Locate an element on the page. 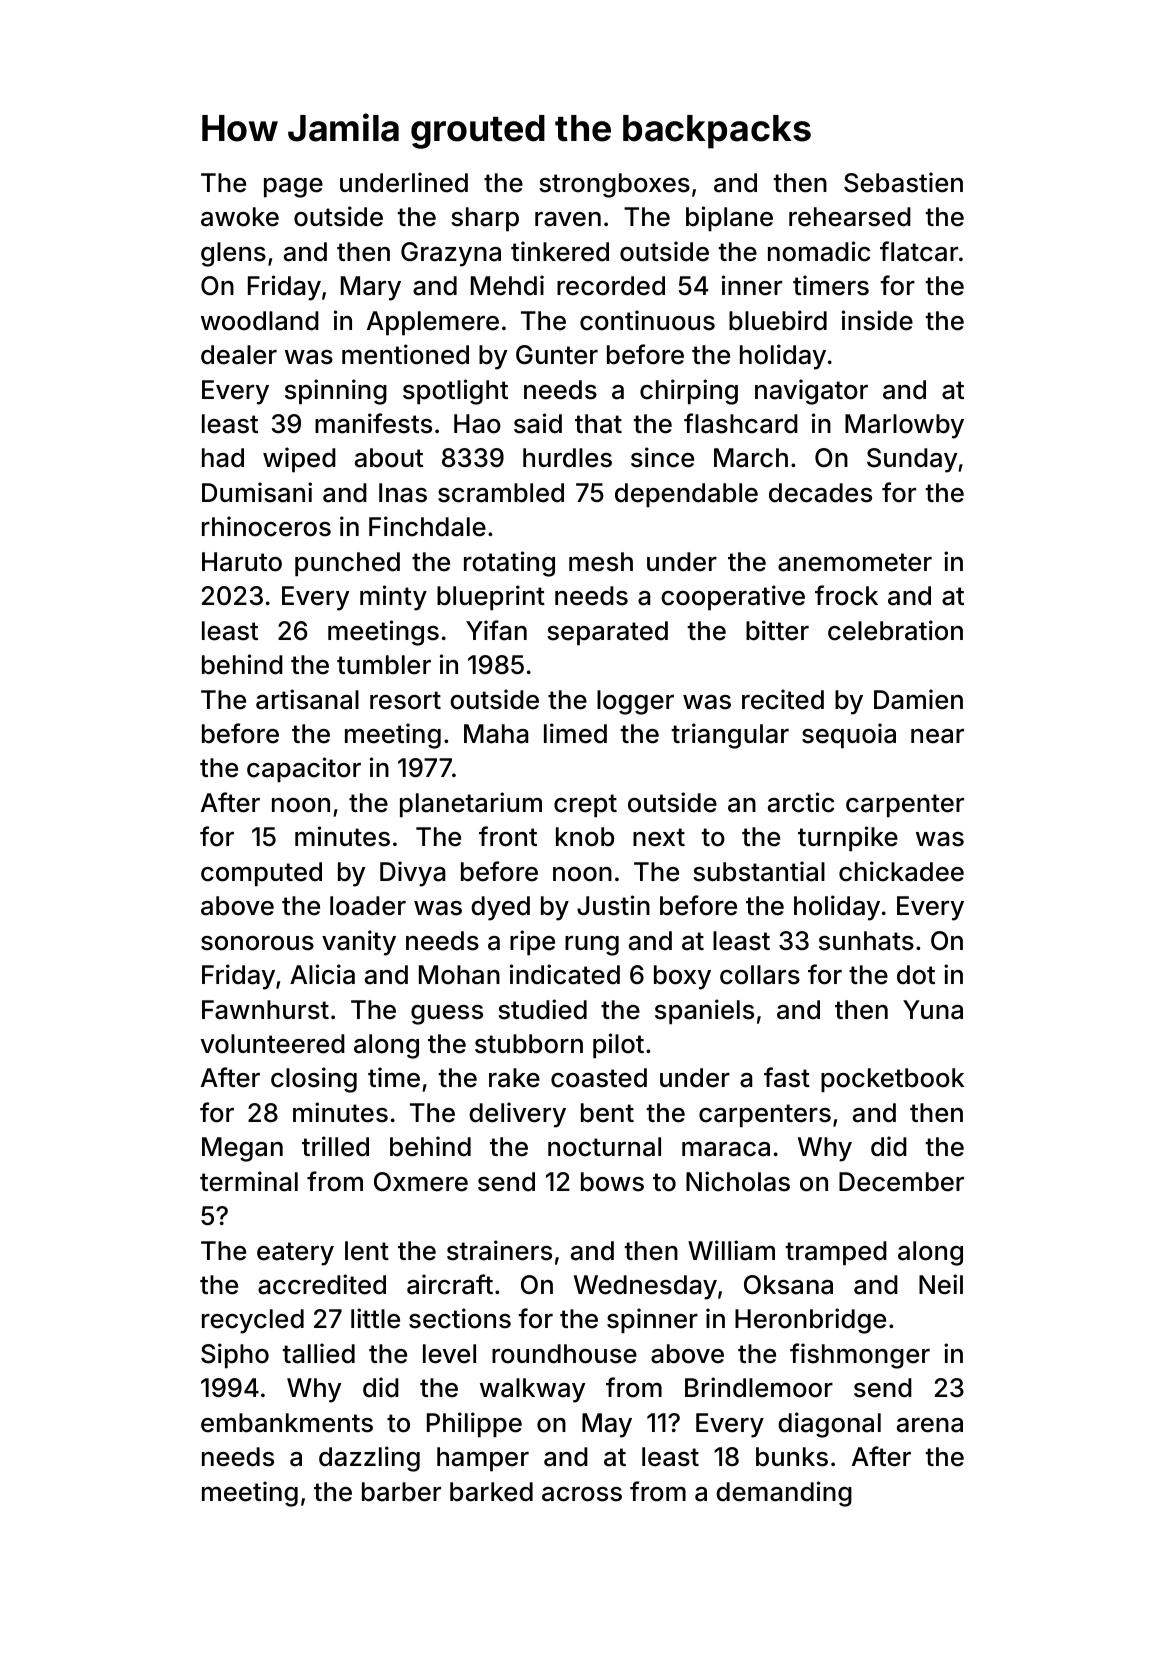  turnpike is located at coordinates (848, 839).
